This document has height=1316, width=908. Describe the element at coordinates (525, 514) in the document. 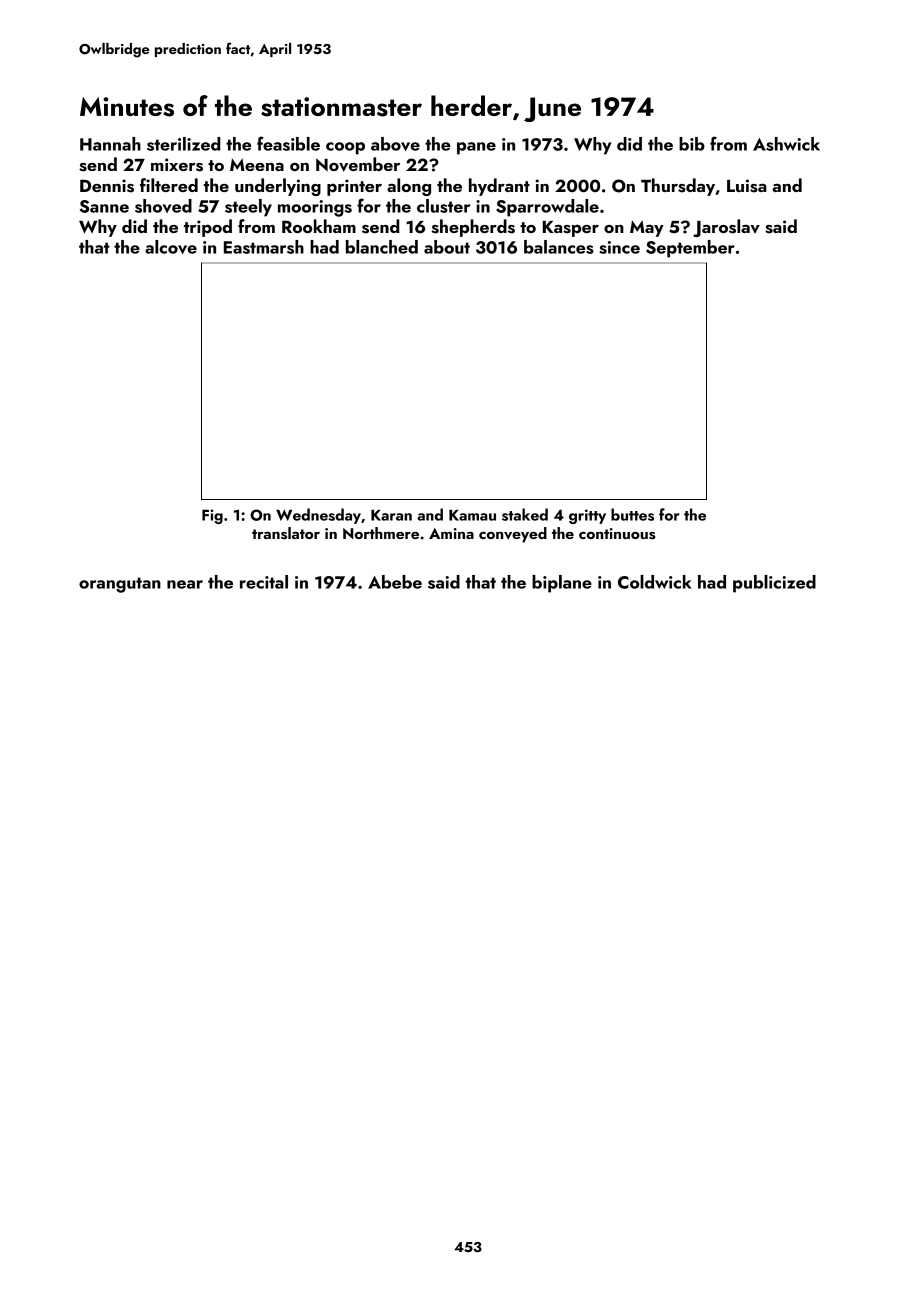

I see `staked` at that location.
